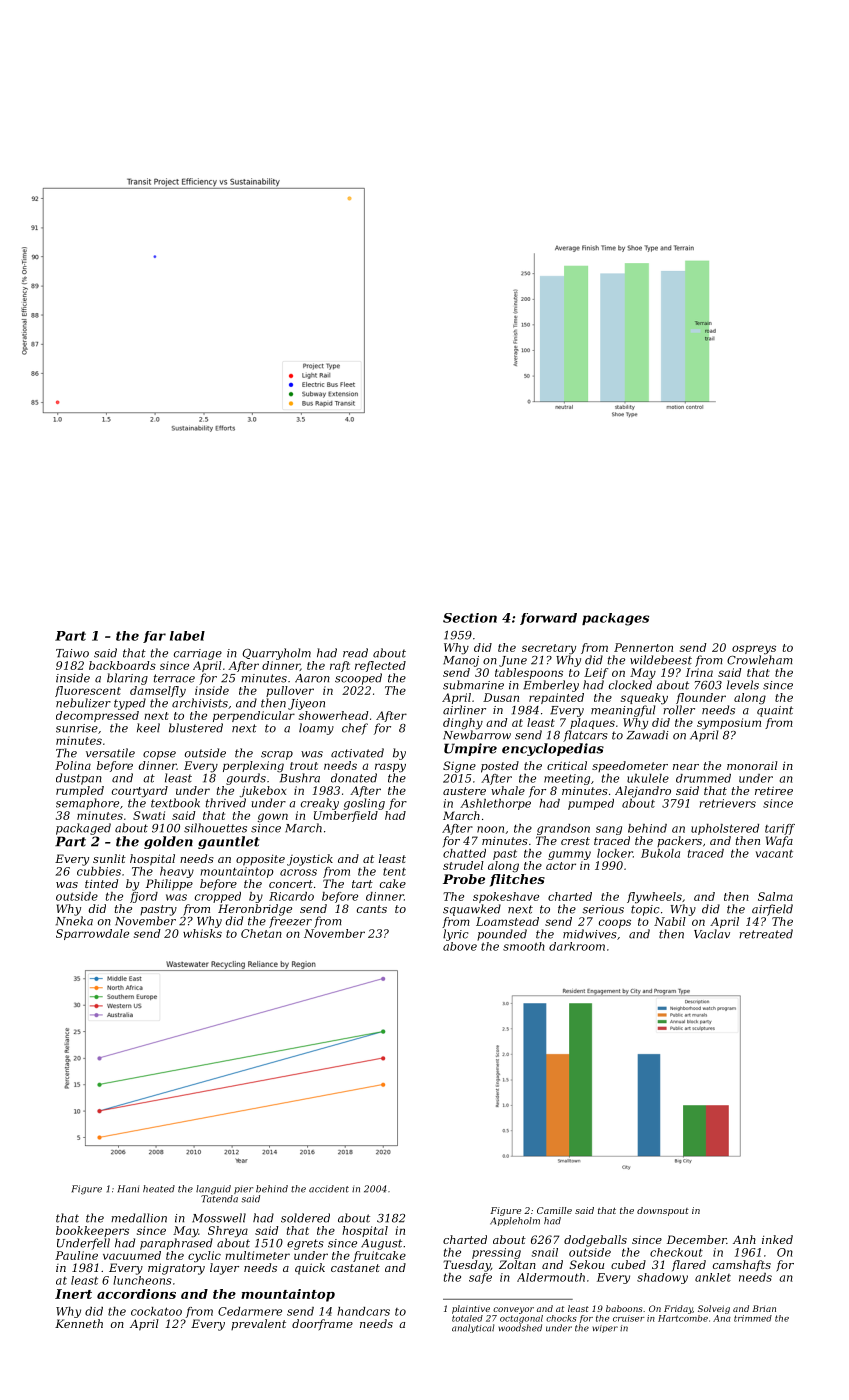 The image size is (849, 1400). What do you see at coordinates (355, 653) in the document?
I see `read` at bounding box center [355, 653].
